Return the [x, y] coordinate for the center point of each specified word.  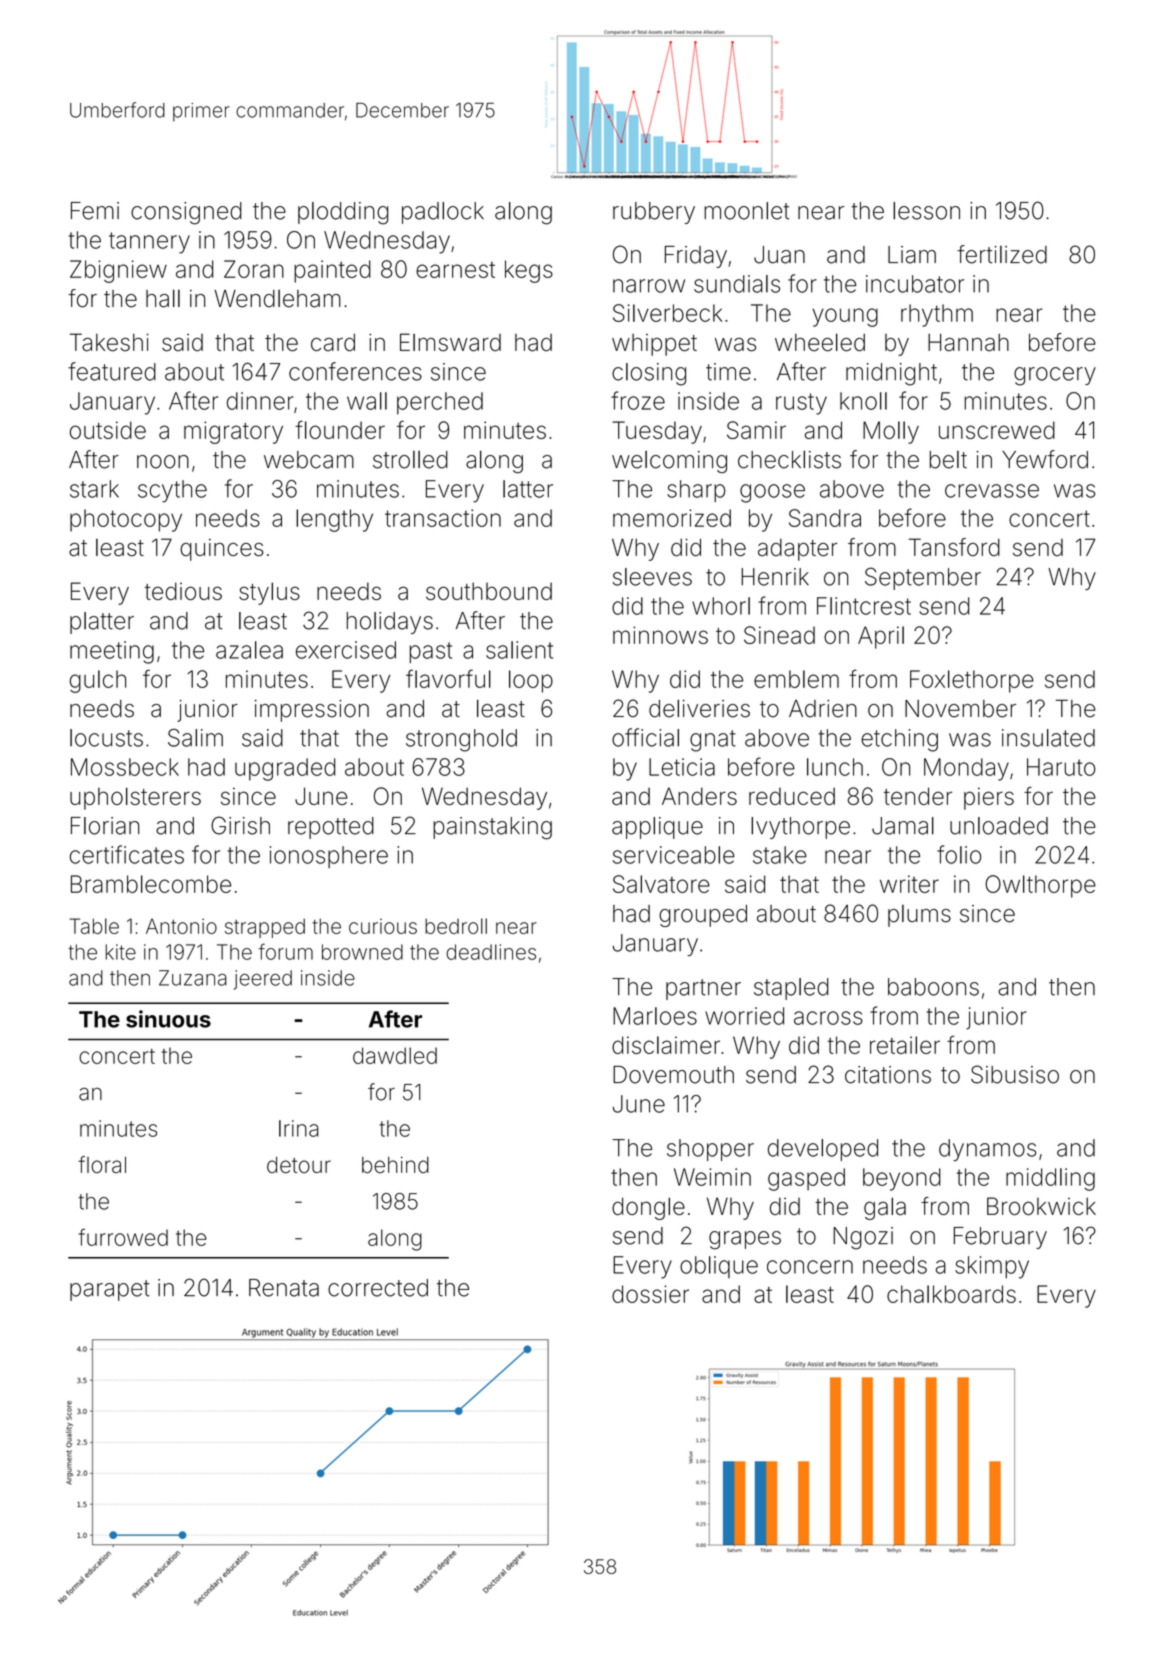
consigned [186, 213]
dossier [650, 1294]
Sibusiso [1015, 1074]
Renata [284, 1288]
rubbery [654, 213]
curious [383, 926]
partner [703, 989]
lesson [926, 211]
